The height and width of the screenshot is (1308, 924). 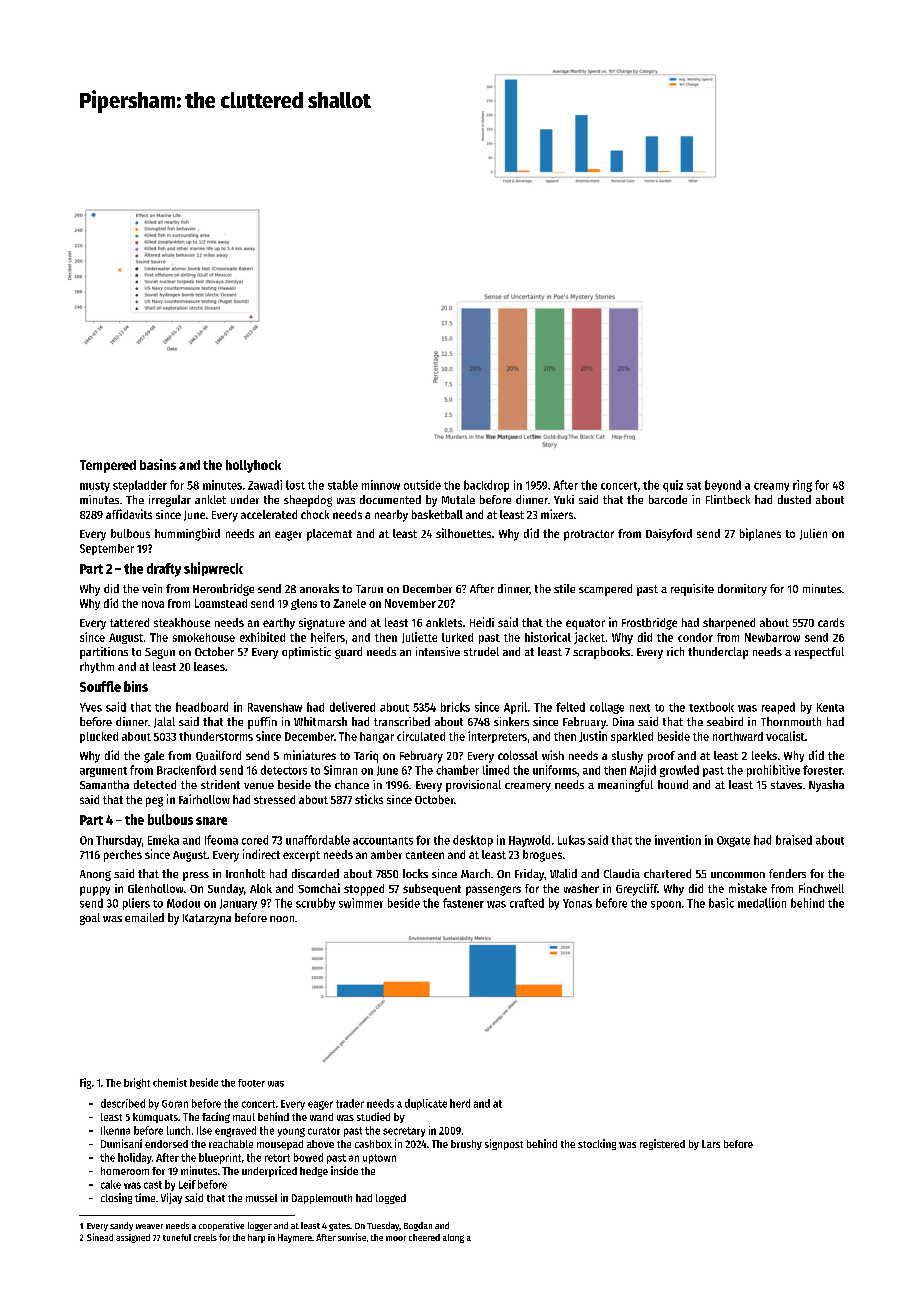 I want to click on condor, so click(x=695, y=637).
